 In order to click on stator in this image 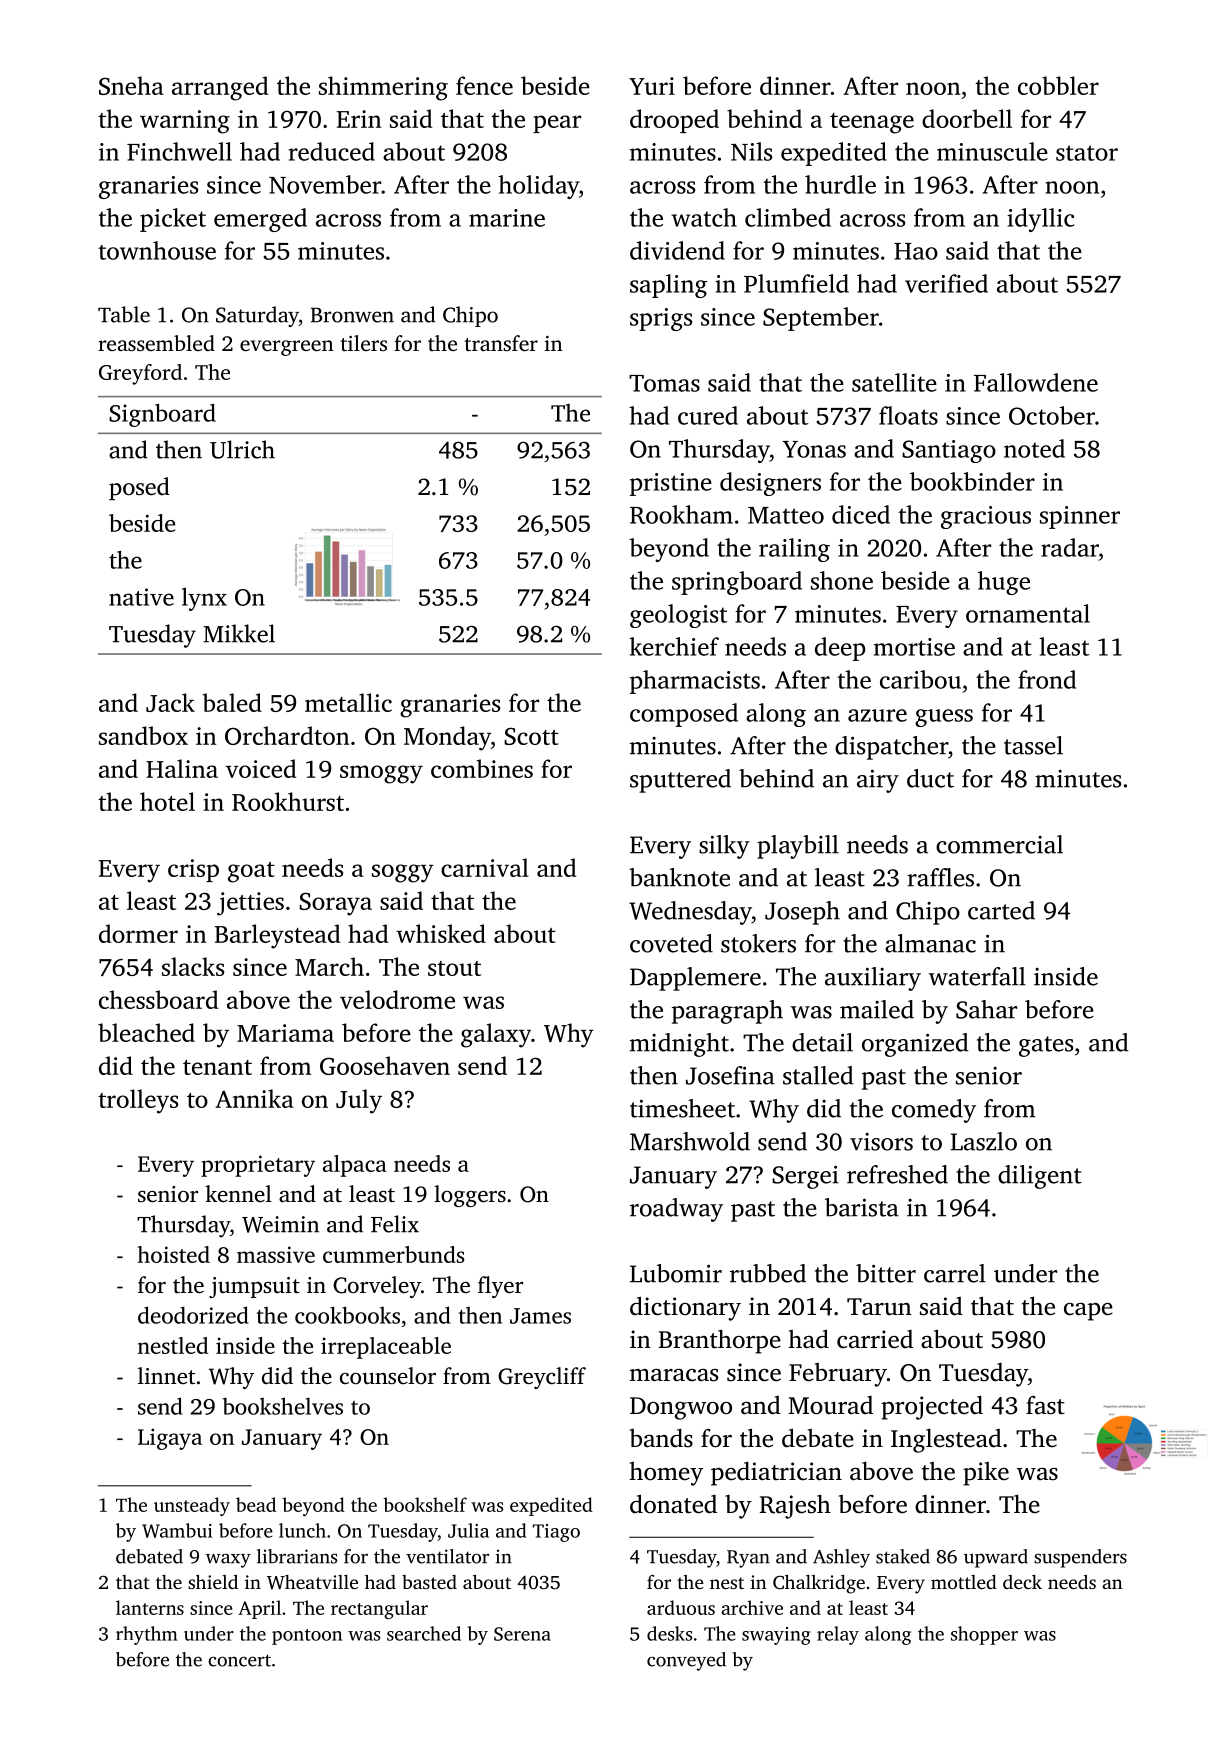, I will do `click(1087, 153)`.
